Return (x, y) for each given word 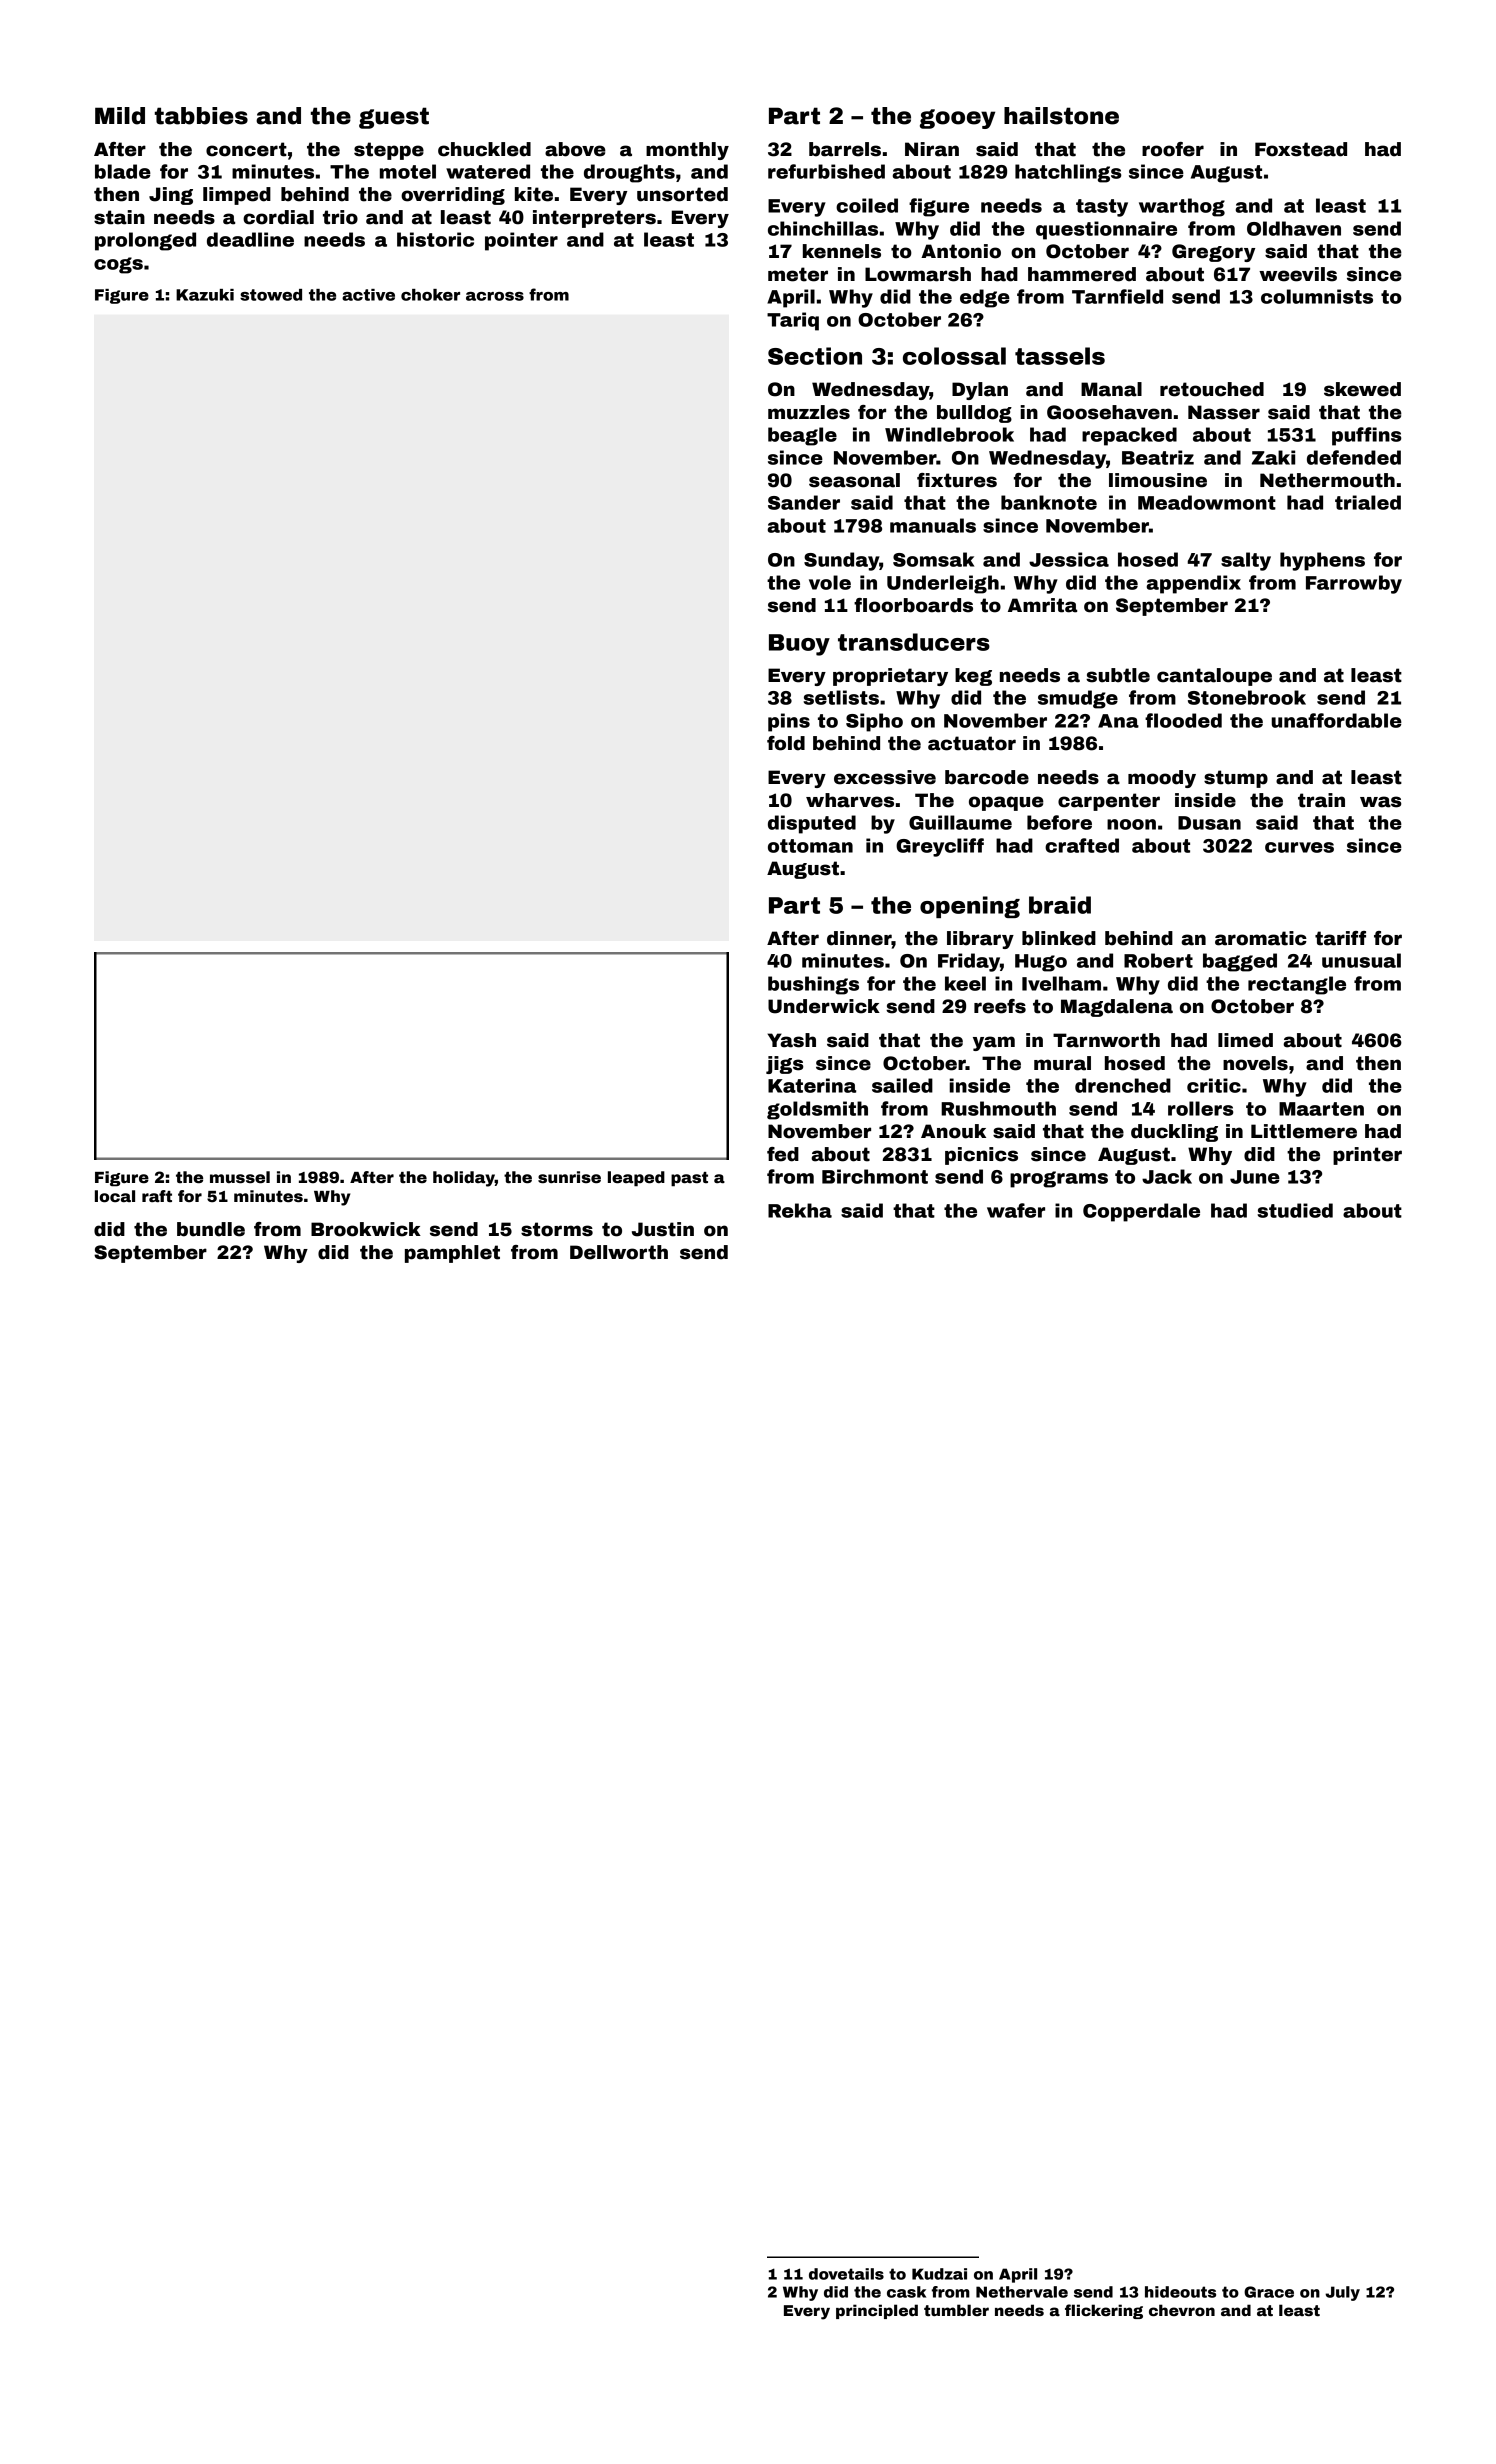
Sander (804, 502)
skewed (1362, 389)
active (368, 295)
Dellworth (619, 1252)
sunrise (569, 1177)
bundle (211, 1229)
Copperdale (1141, 1212)
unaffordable (1336, 720)
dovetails (846, 2274)
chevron (1182, 2310)
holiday (464, 1179)
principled (877, 2311)
